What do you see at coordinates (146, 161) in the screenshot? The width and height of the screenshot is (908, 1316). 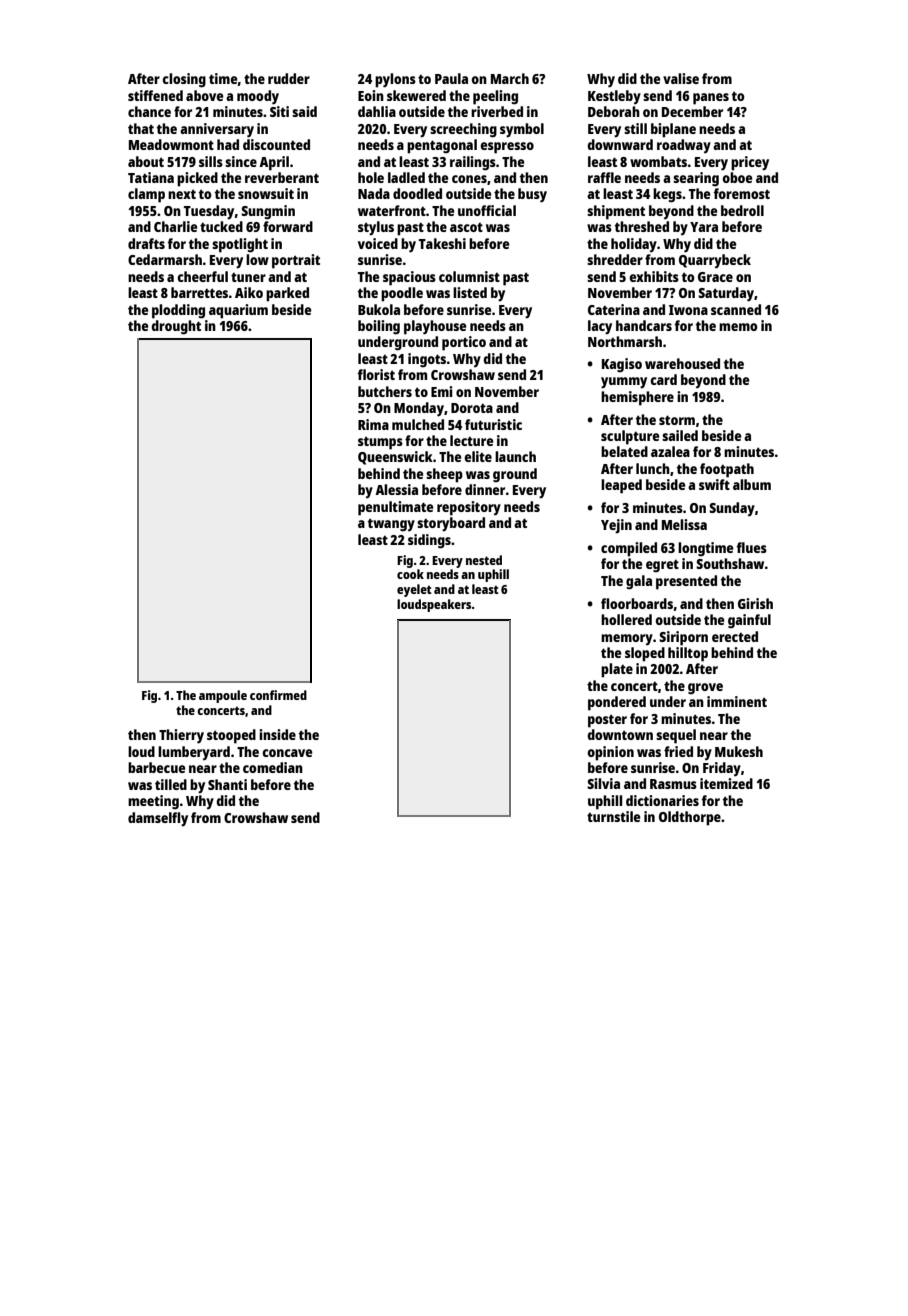 I see `about` at bounding box center [146, 161].
